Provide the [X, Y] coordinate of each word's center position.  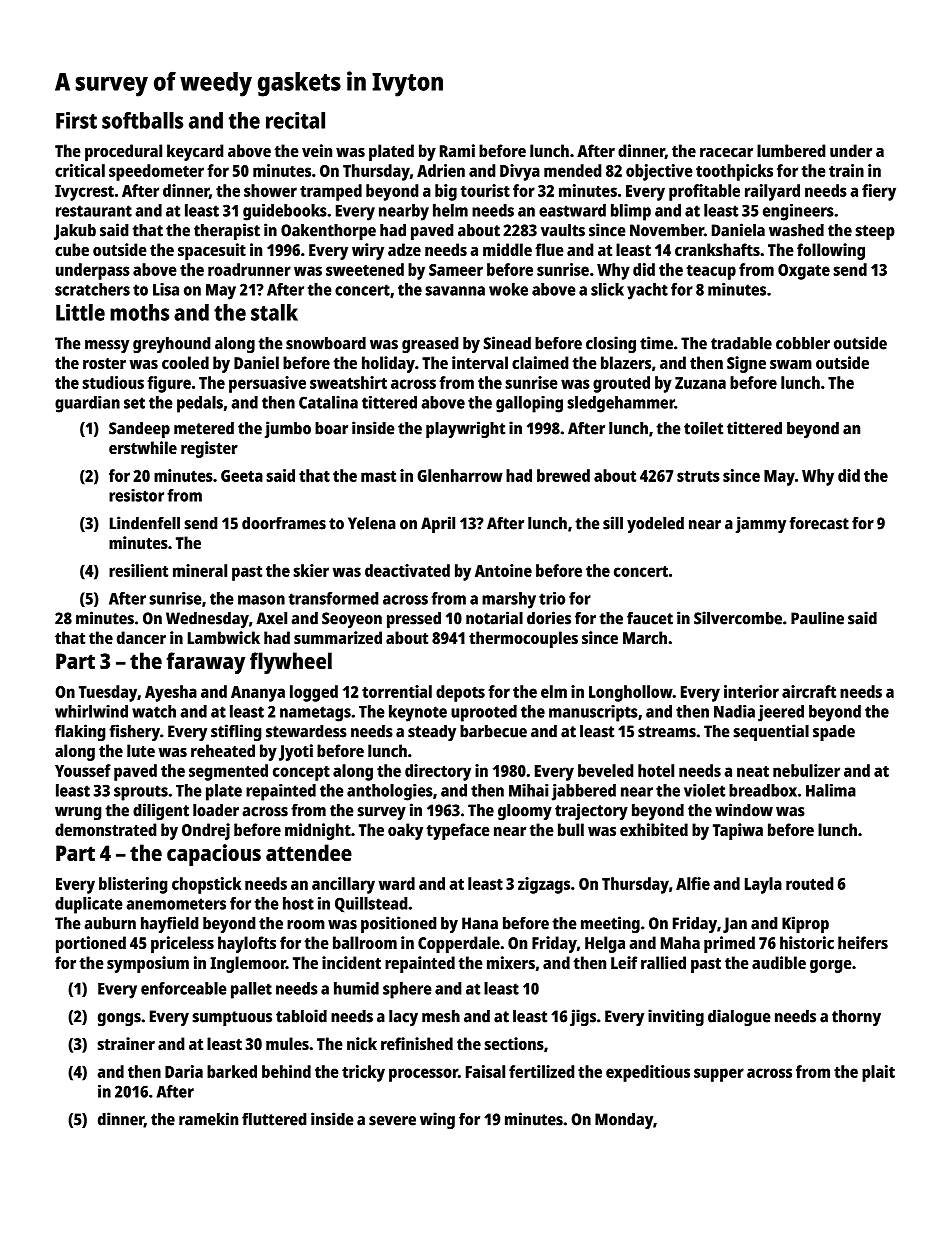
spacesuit [212, 251]
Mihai [528, 790]
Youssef [83, 770]
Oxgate [804, 272]
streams [667, 732]
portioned [91, 944]
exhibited [654, 829]
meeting [610, 924]
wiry [368, 251]
